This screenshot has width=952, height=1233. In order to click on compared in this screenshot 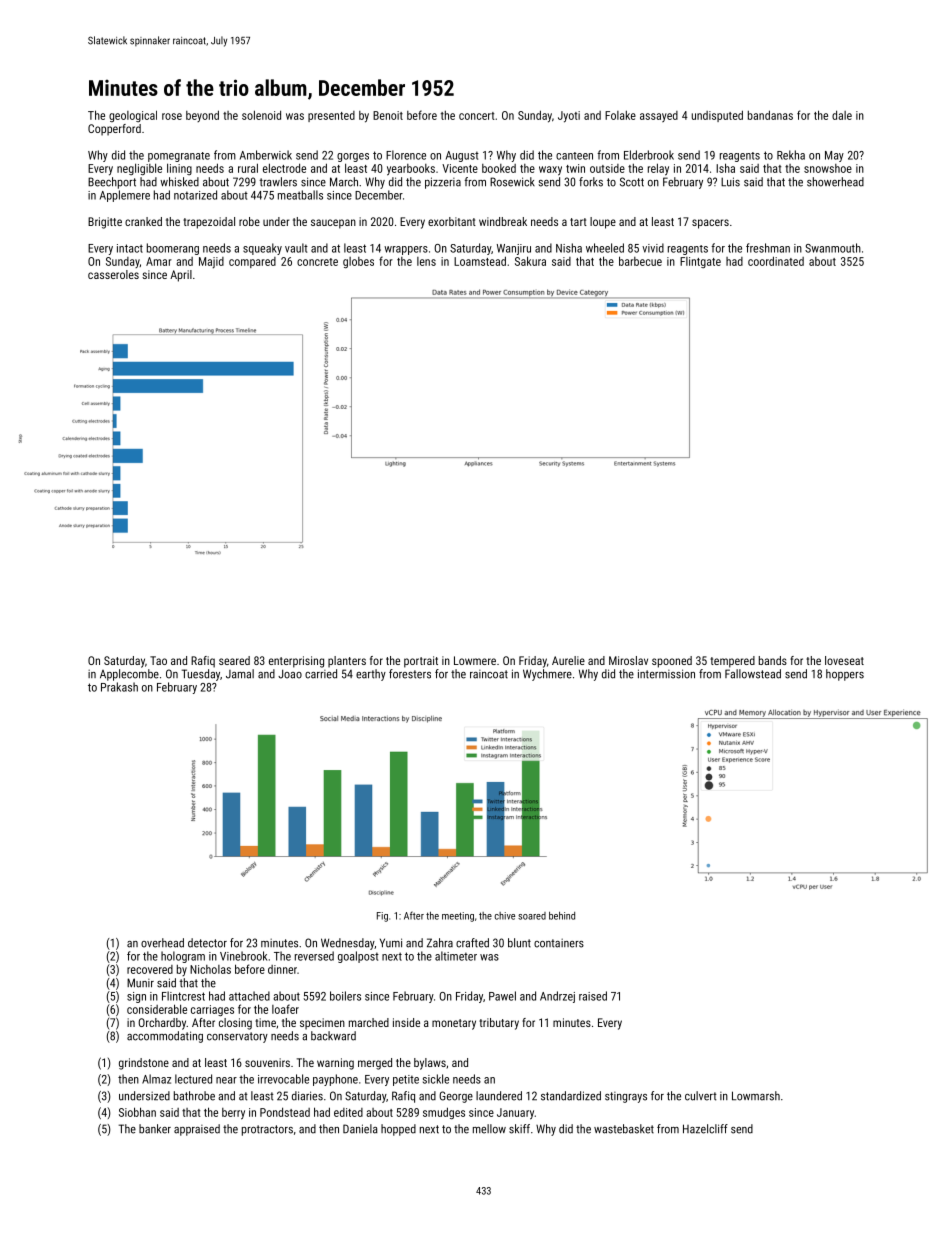, I will do `click(252, 262)`.
